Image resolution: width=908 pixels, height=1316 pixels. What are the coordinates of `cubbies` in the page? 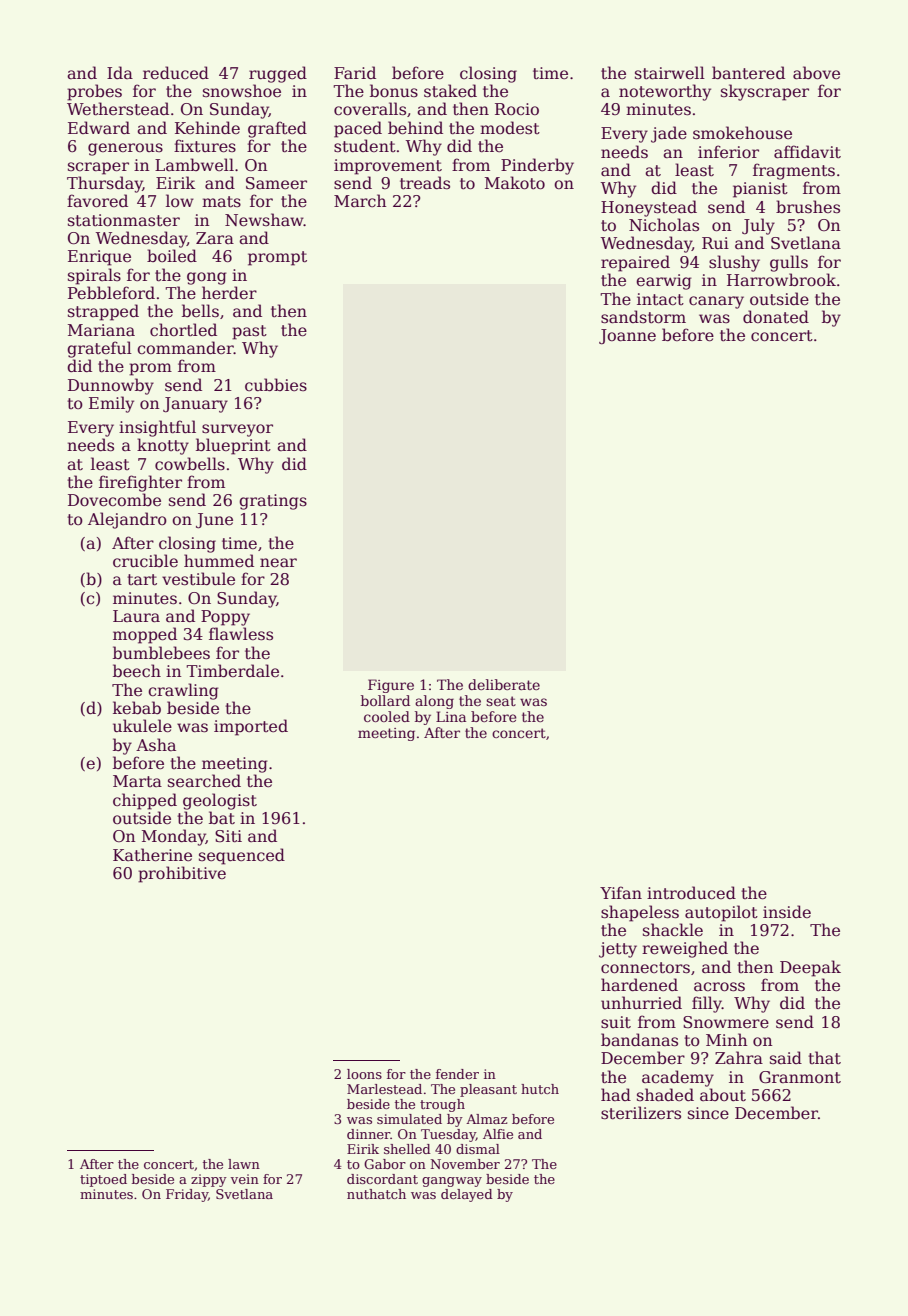 It's located at (276, 385).
